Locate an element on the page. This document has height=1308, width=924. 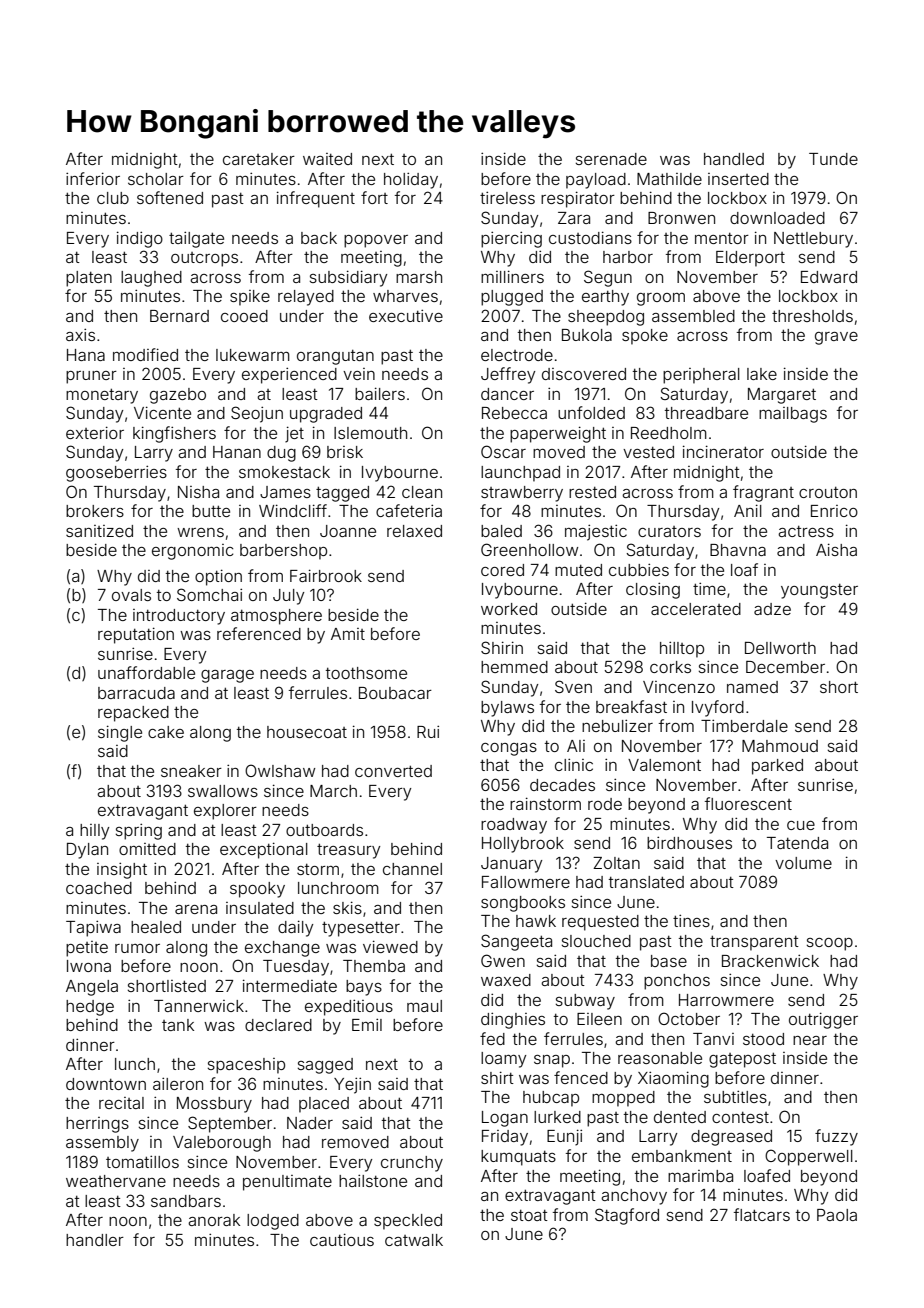
congas is located at coordinates (509, 749).
